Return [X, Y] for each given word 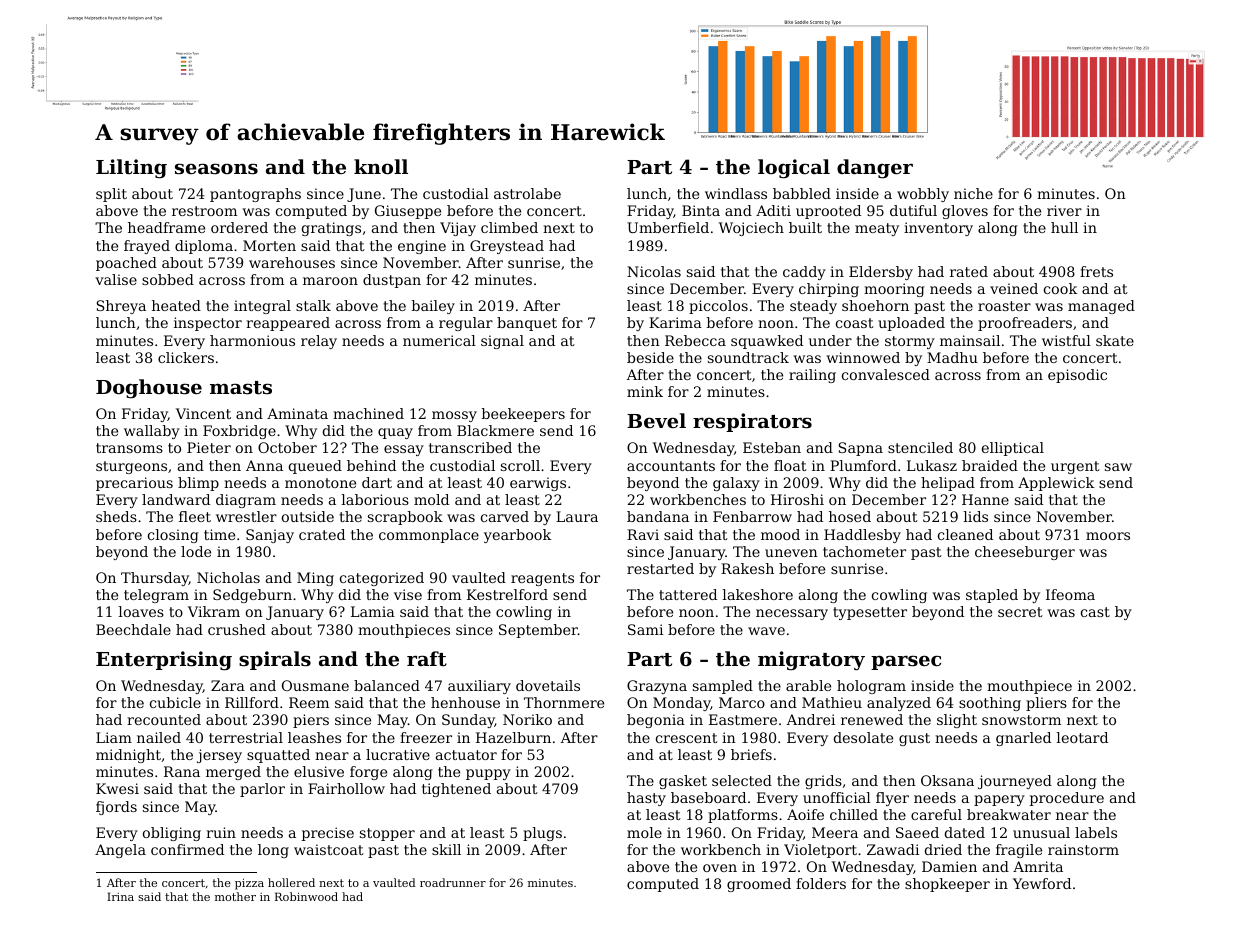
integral [262, 307]
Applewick [1056, 484]
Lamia [373, 611]
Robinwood [306, 896]
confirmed [187, 849]
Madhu [952, 357]
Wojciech [751, 229]
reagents [542, 579]
